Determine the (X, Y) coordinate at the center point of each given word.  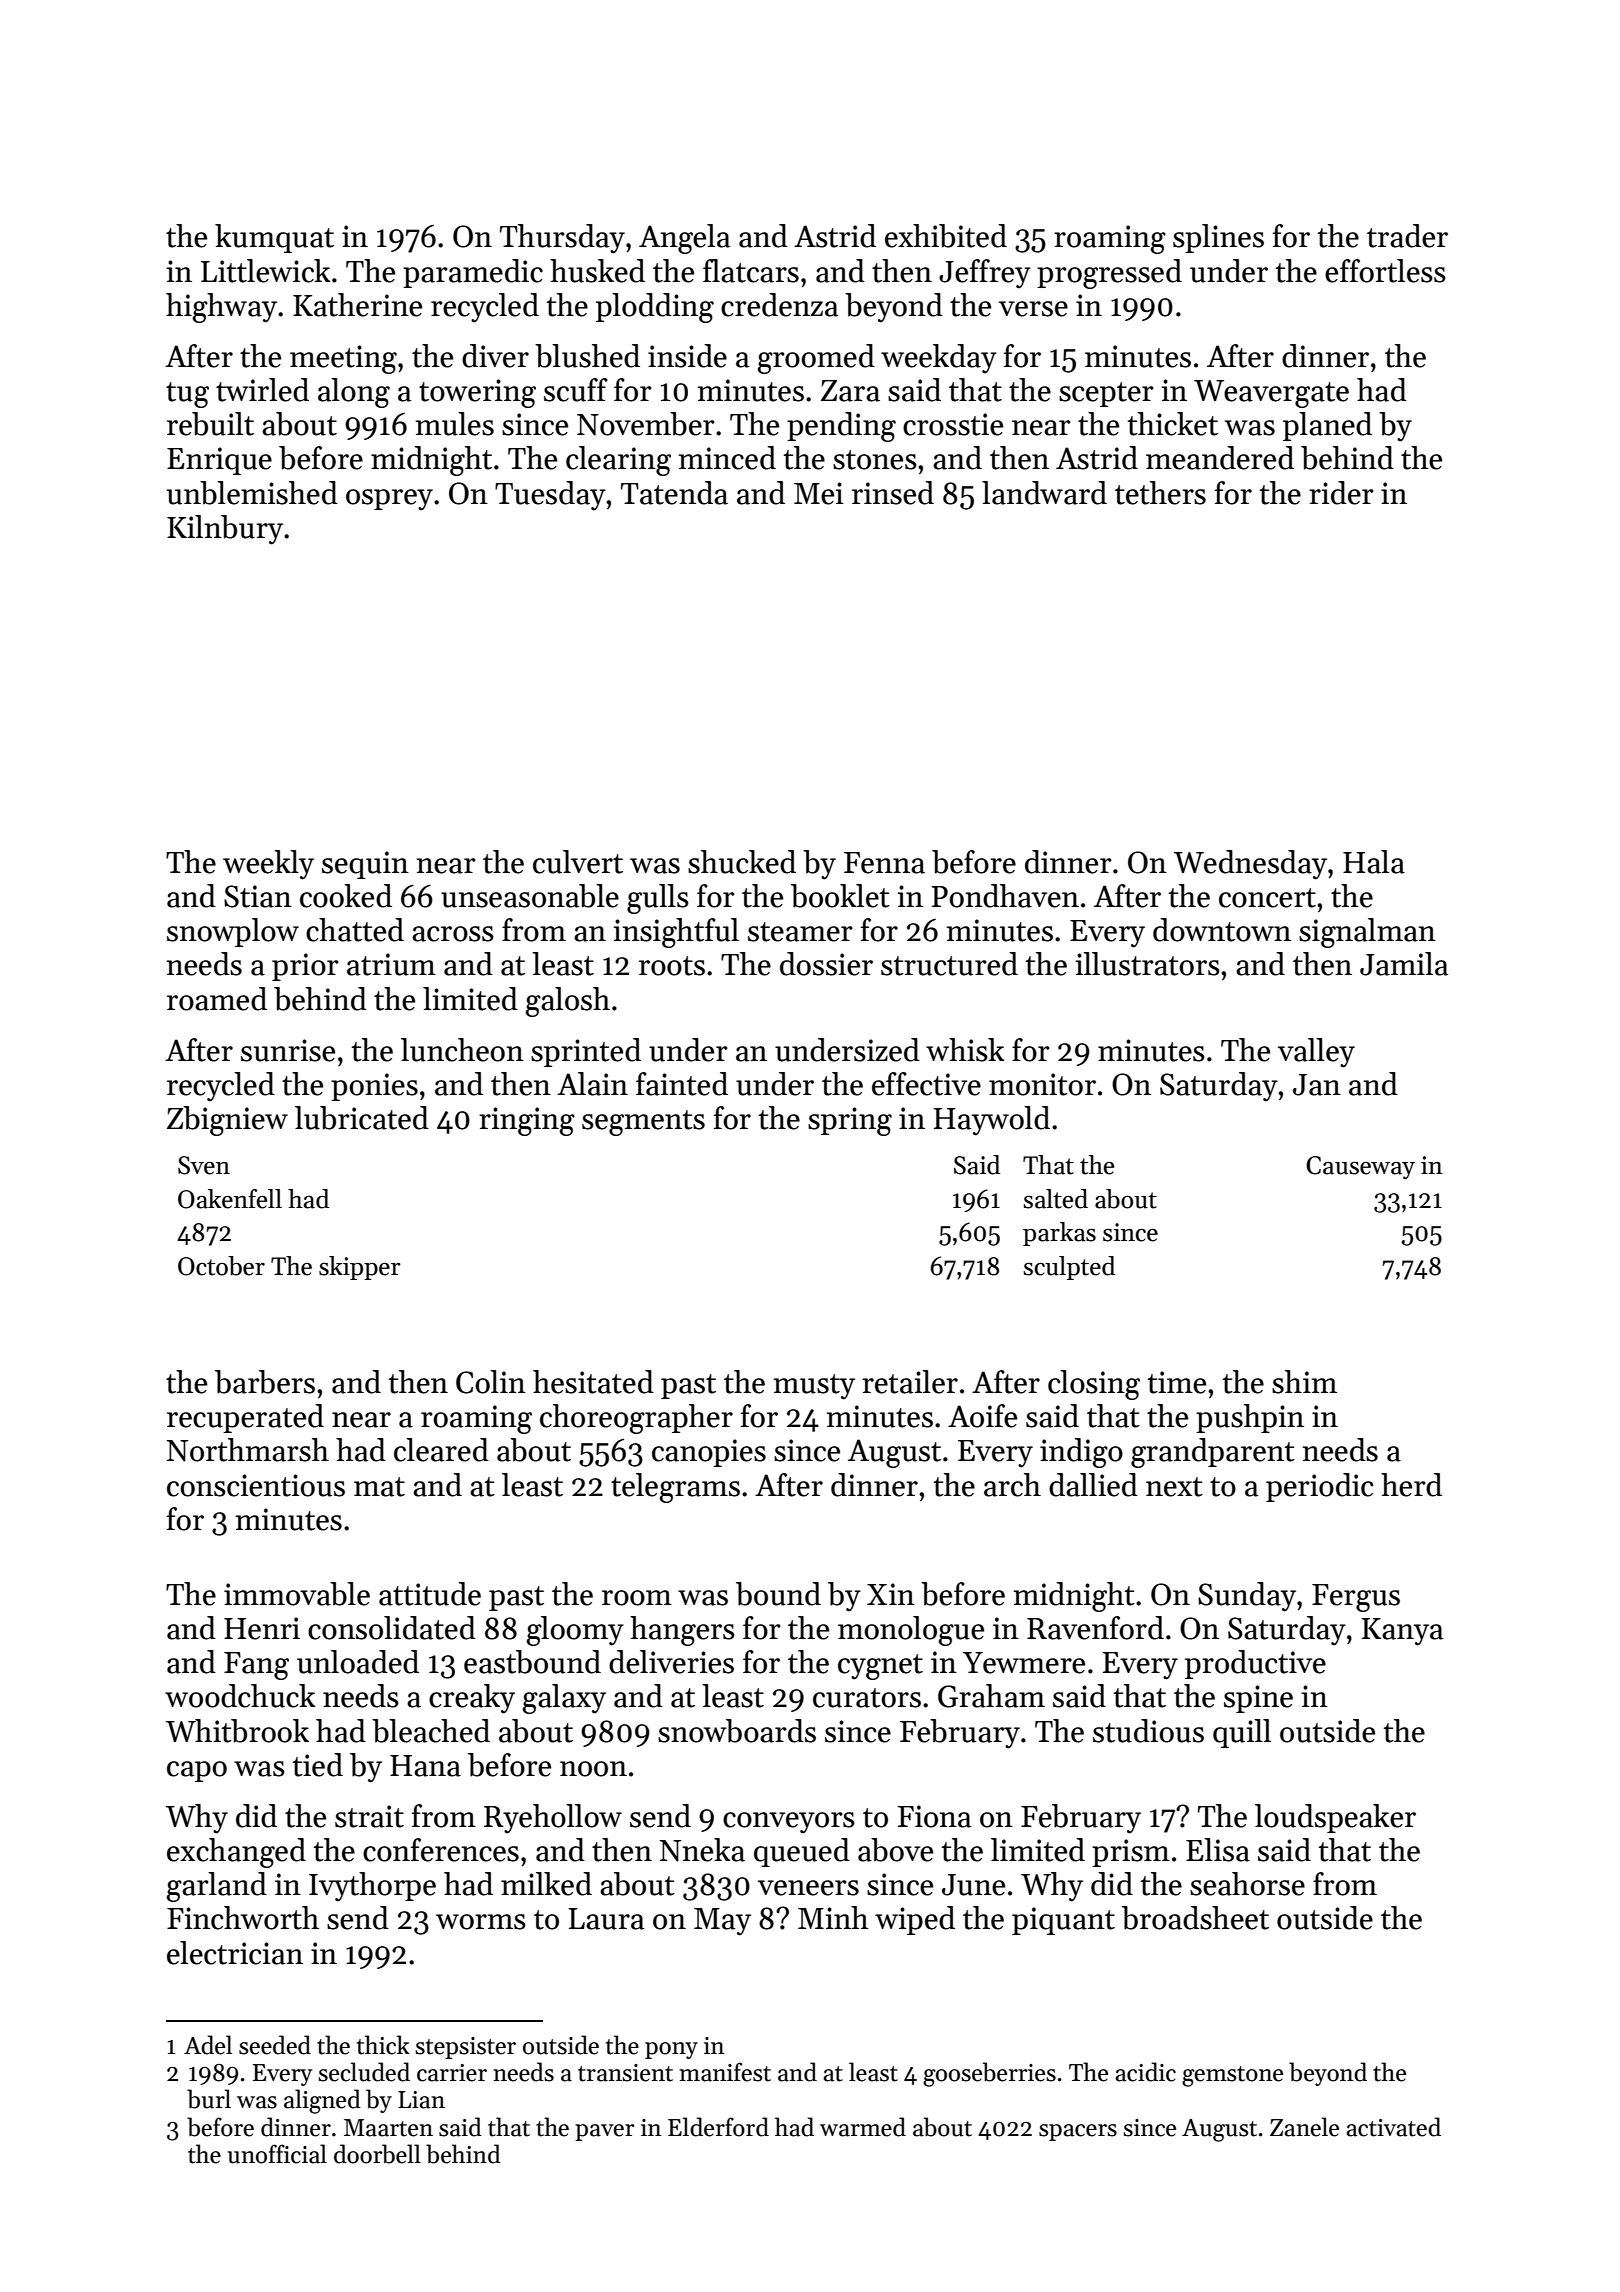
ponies (374, 1087)
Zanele (1304, 2127)
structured (949, 964)
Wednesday (1250, 865)
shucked (742, 862)
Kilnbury (225, 530)
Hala (1374, 862)
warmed (863, 2127)
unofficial (277, 2154)
